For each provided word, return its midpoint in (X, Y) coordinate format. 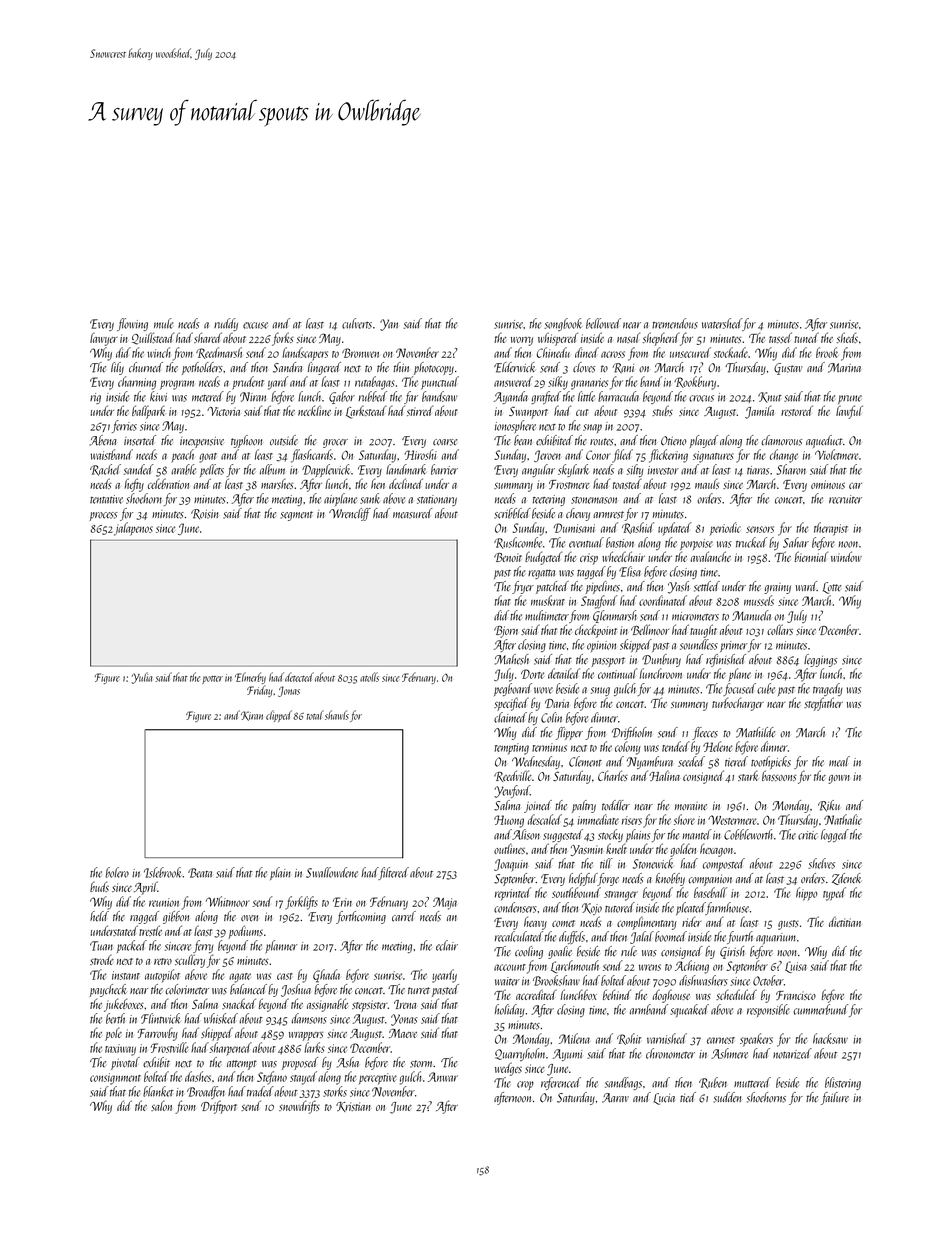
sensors (760, 529)
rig (95, 398)
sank (369, 498)
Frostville (170, 1047)
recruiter (845, 499)
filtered (394, 873)
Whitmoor (228, 901)
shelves (821, 863)
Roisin (204, 514)
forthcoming (361, 917)
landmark (406, 469)
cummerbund (820, 1009)
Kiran (252, 716)
